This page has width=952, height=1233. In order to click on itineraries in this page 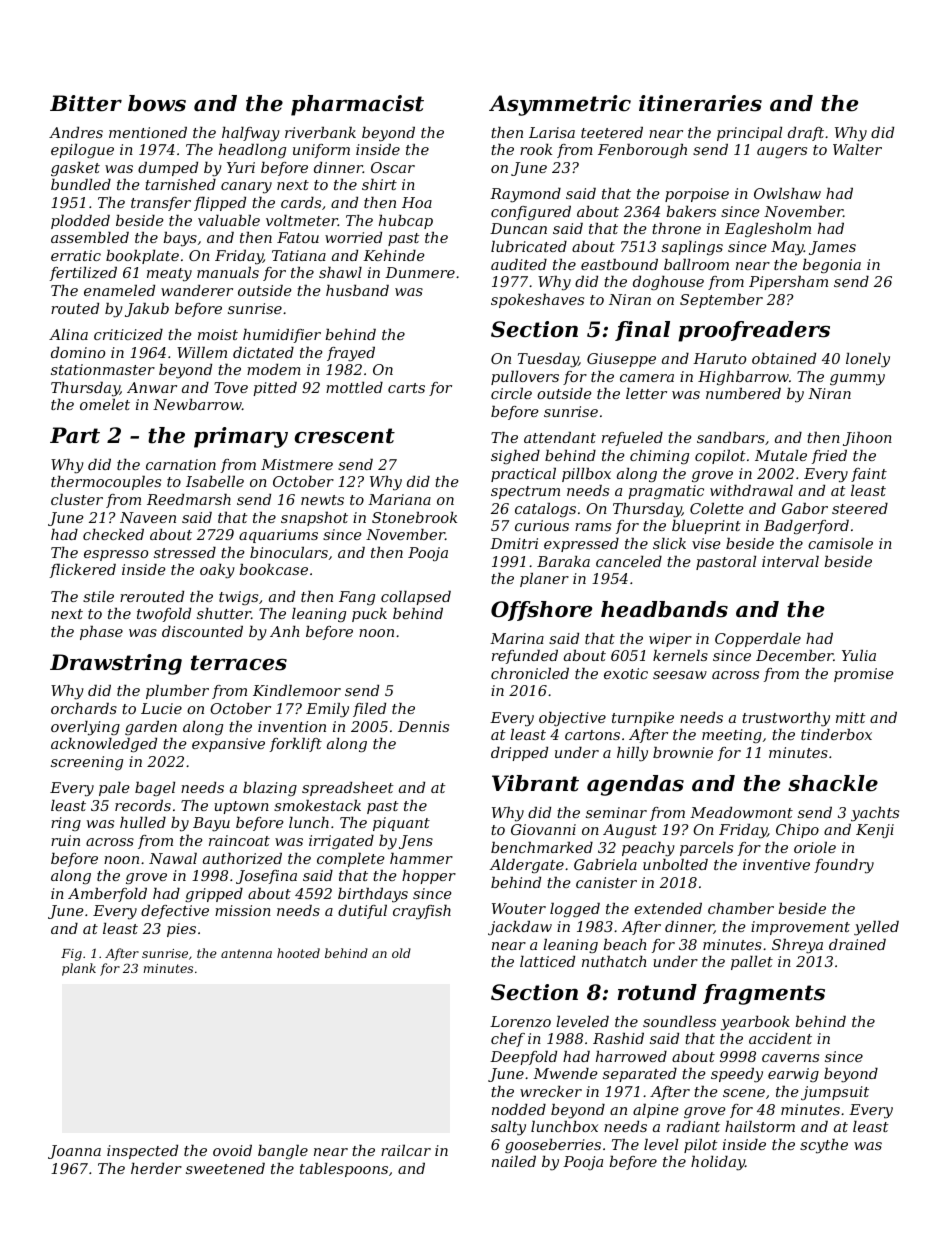, I will do `click(700, 103)`.
